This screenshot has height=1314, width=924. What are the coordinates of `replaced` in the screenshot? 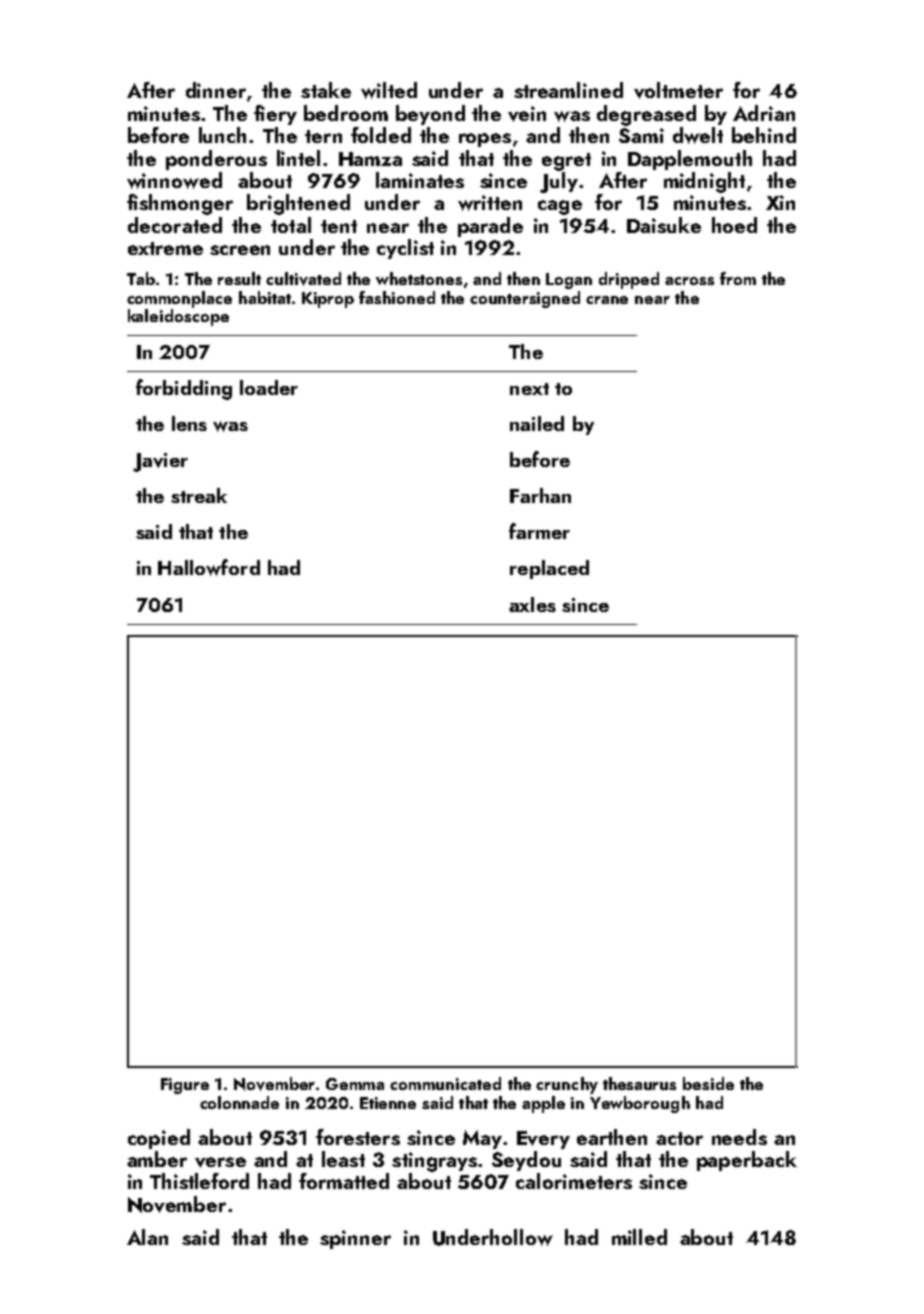 It's located at (549, 569).
